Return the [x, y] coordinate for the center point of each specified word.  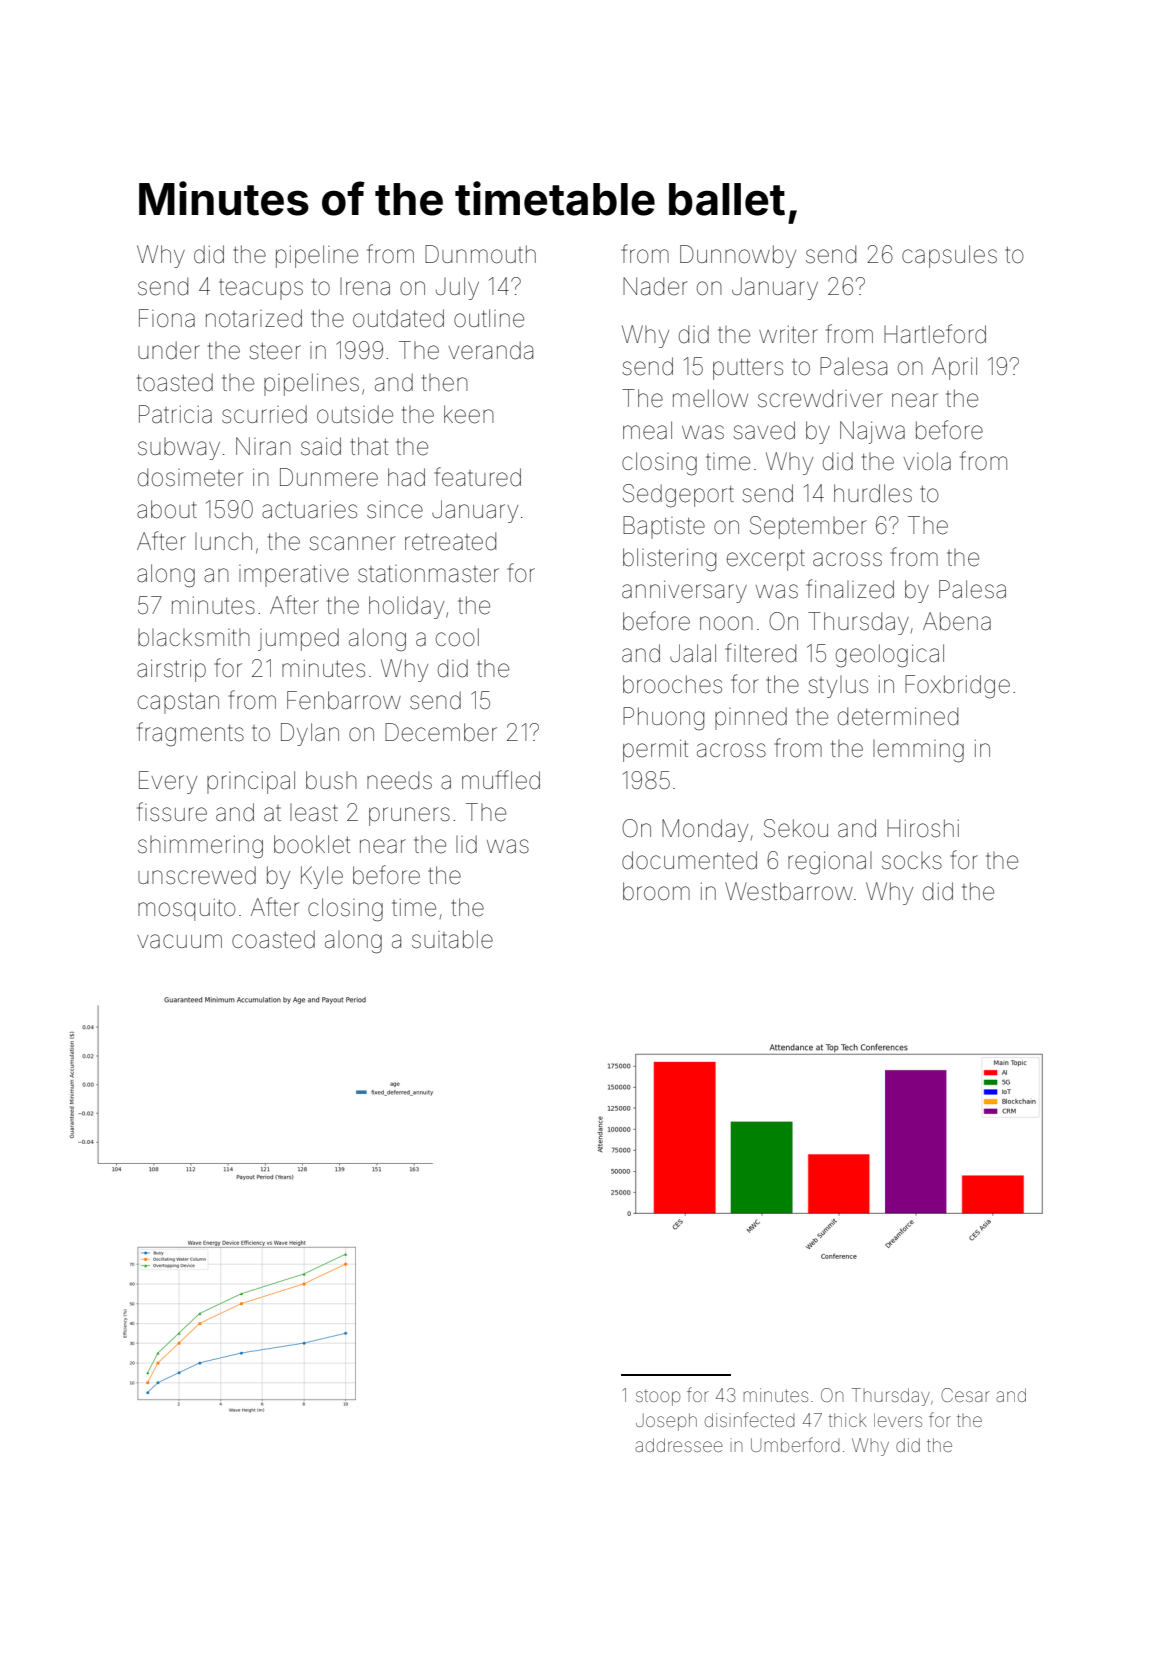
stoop [658, 1397]
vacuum [179, 941]
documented [689, 860]
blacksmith [194, 638]
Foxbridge [957, 687]
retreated [450, 541]
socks [912, 861]
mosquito [187, 910]
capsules [949, 256]
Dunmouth [480, 254]
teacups [261, 289]
